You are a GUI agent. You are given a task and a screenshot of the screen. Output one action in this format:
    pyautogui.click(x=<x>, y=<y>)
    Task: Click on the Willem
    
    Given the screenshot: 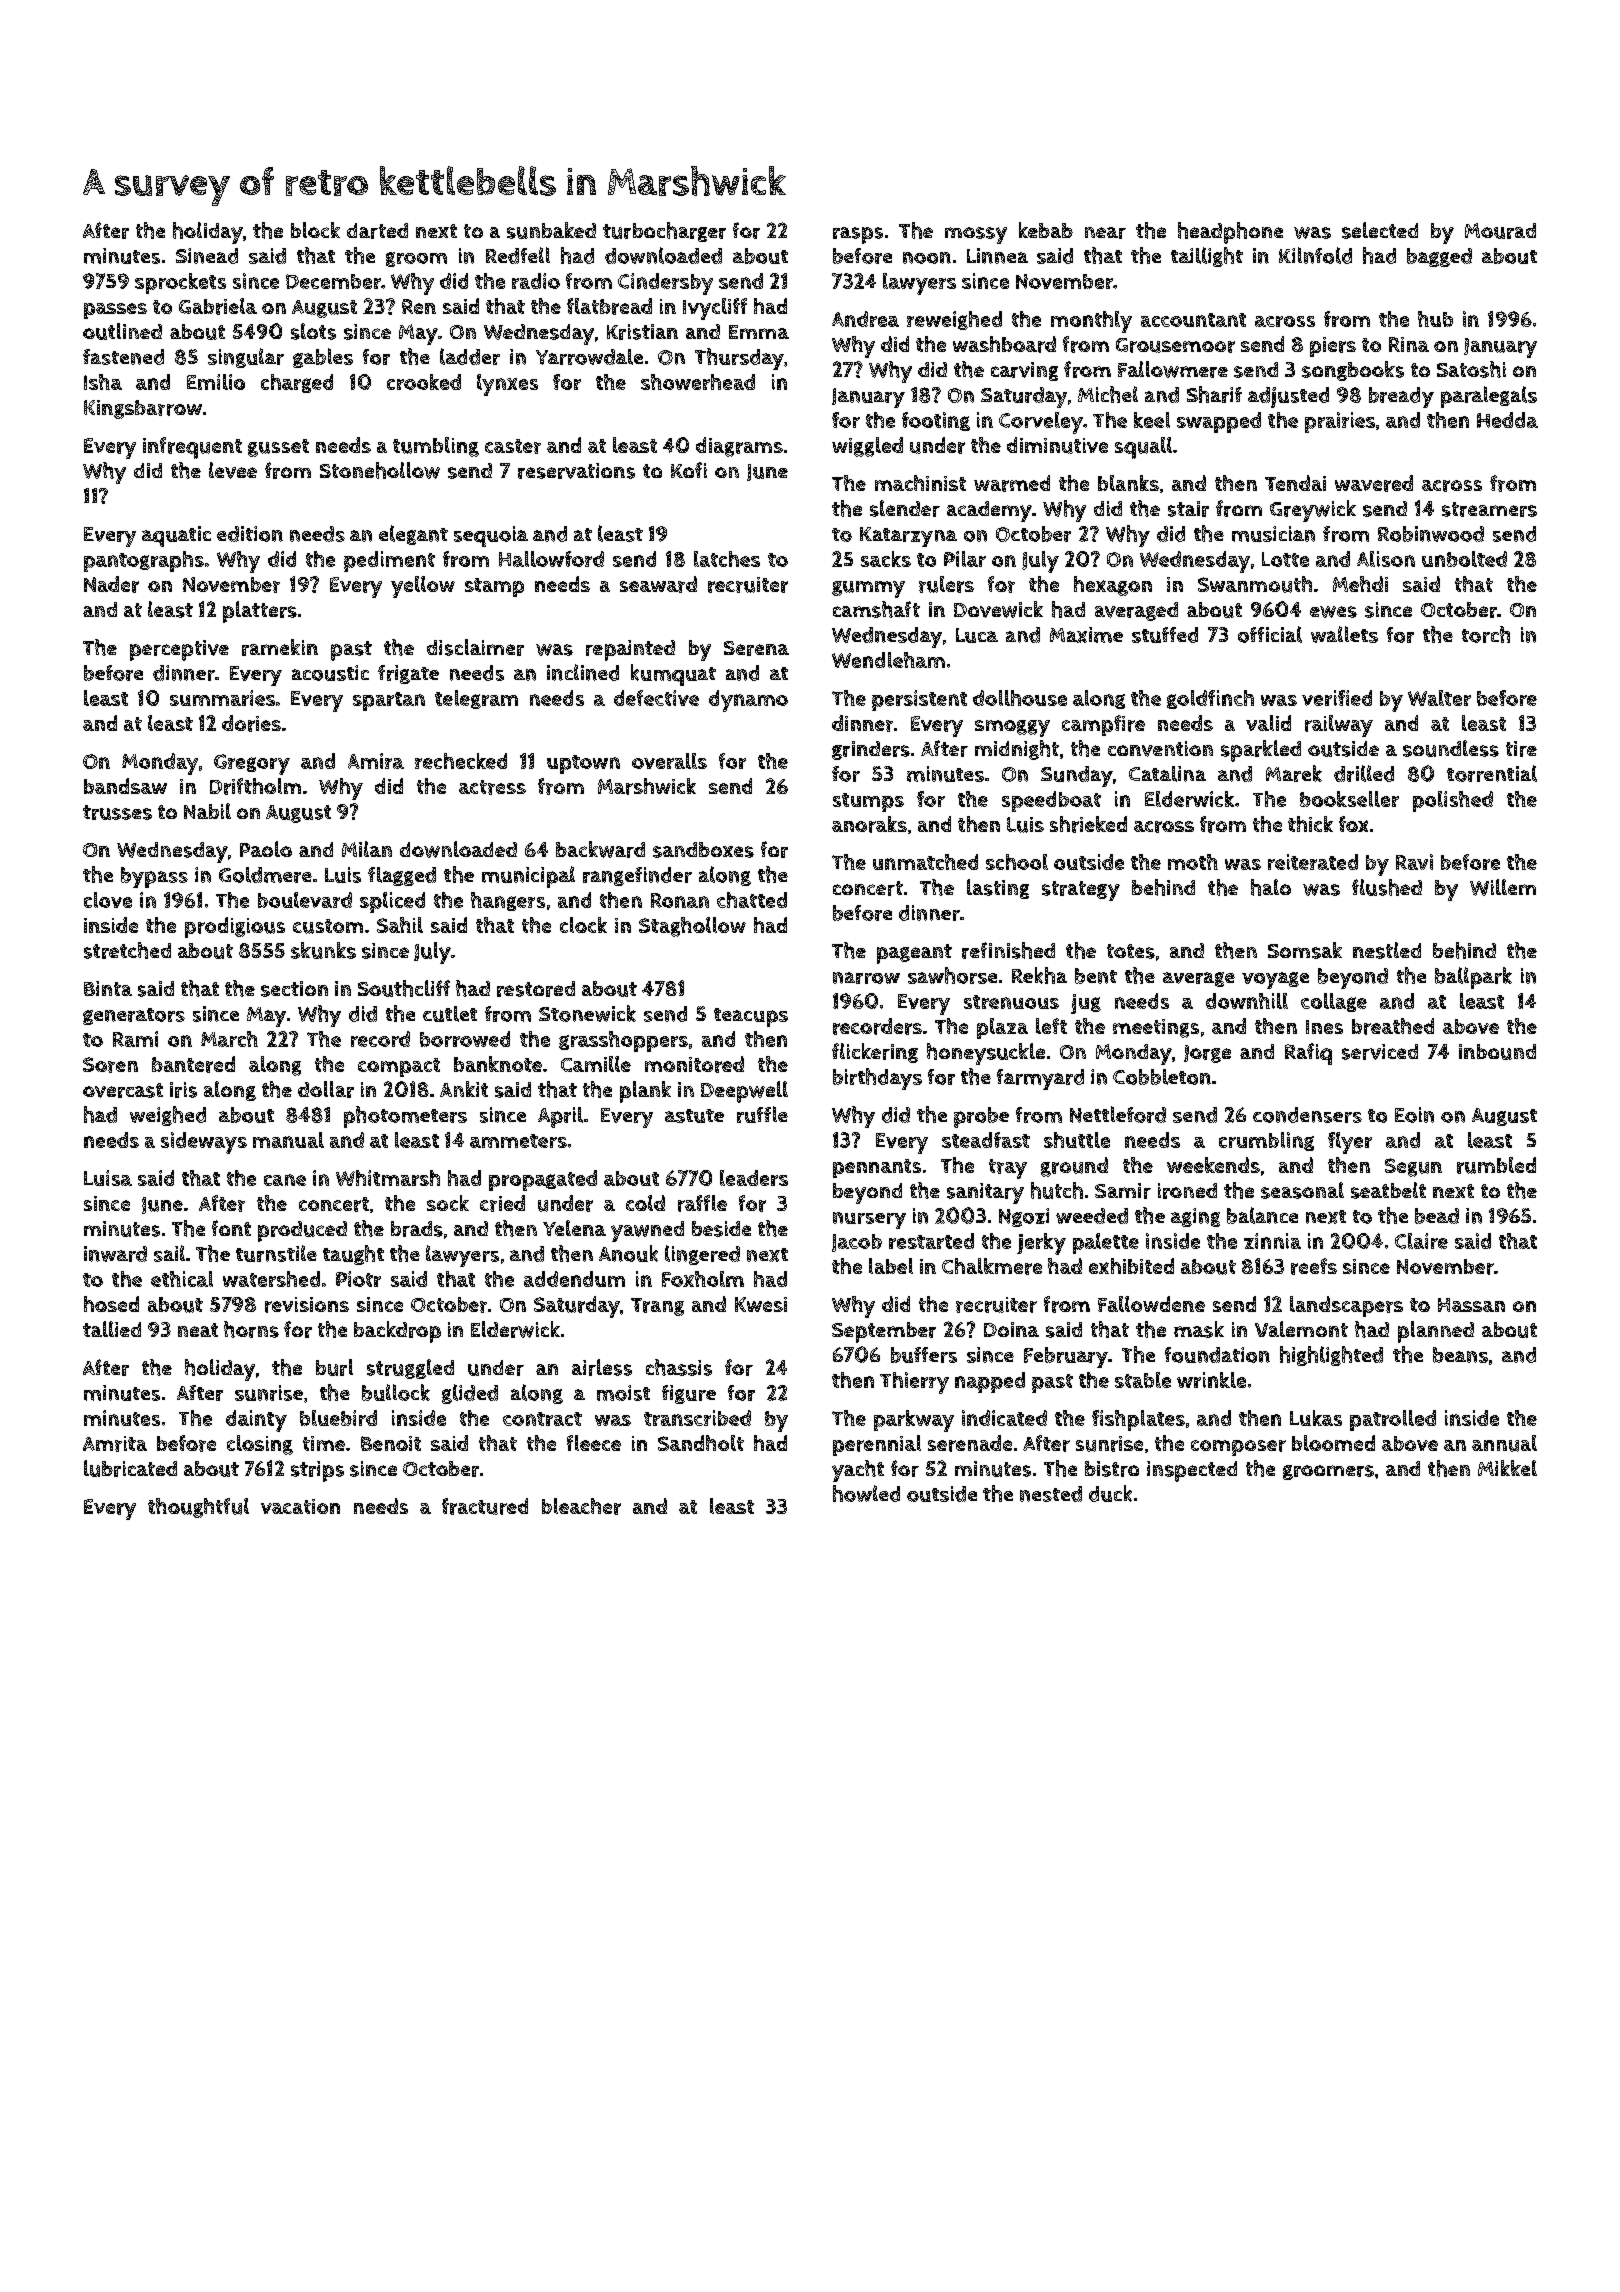 What is the action you would take?
    pyautogui.click(x=1503, y=887)
